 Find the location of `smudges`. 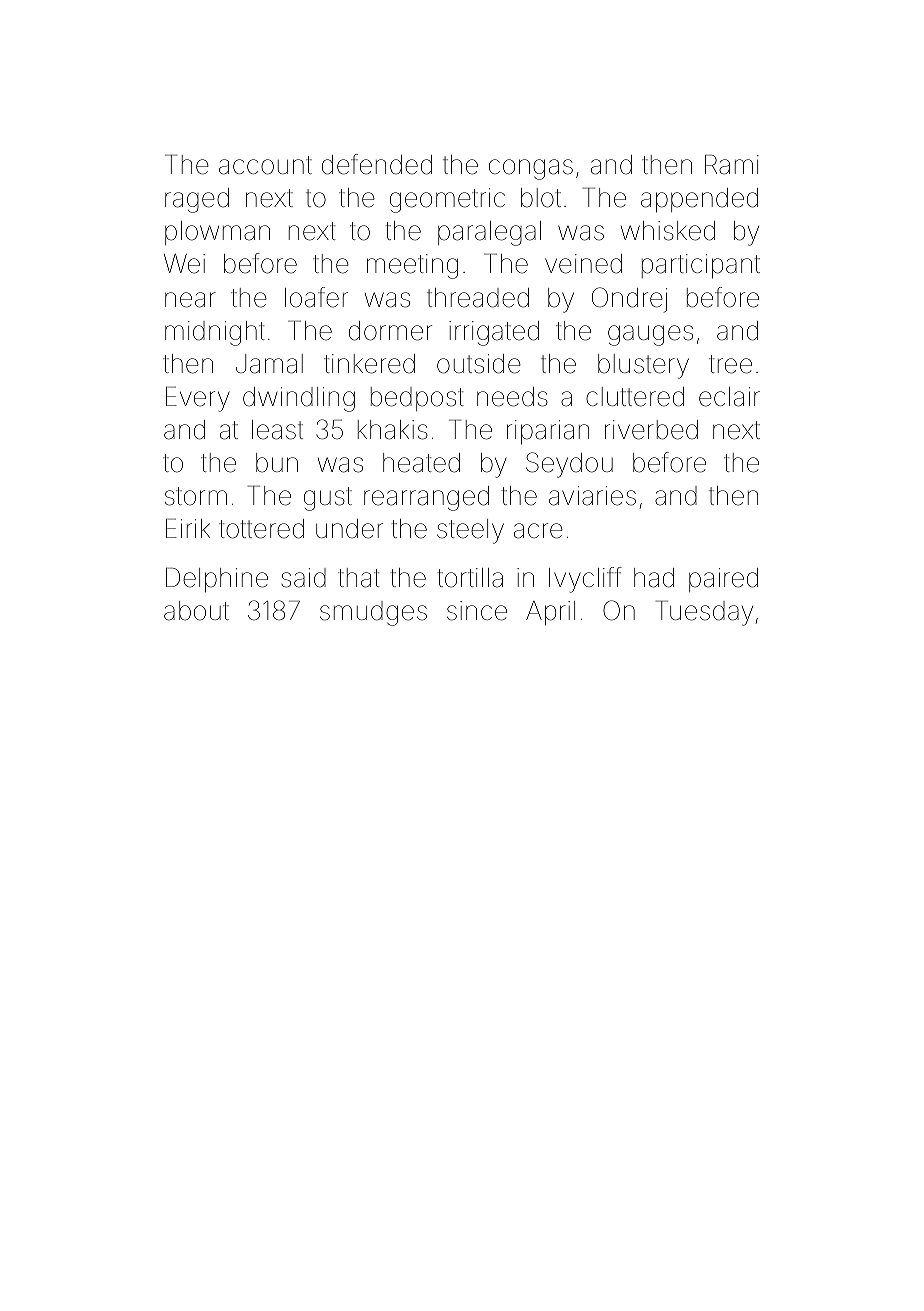

smudges is located at coordinates (373, 613).
